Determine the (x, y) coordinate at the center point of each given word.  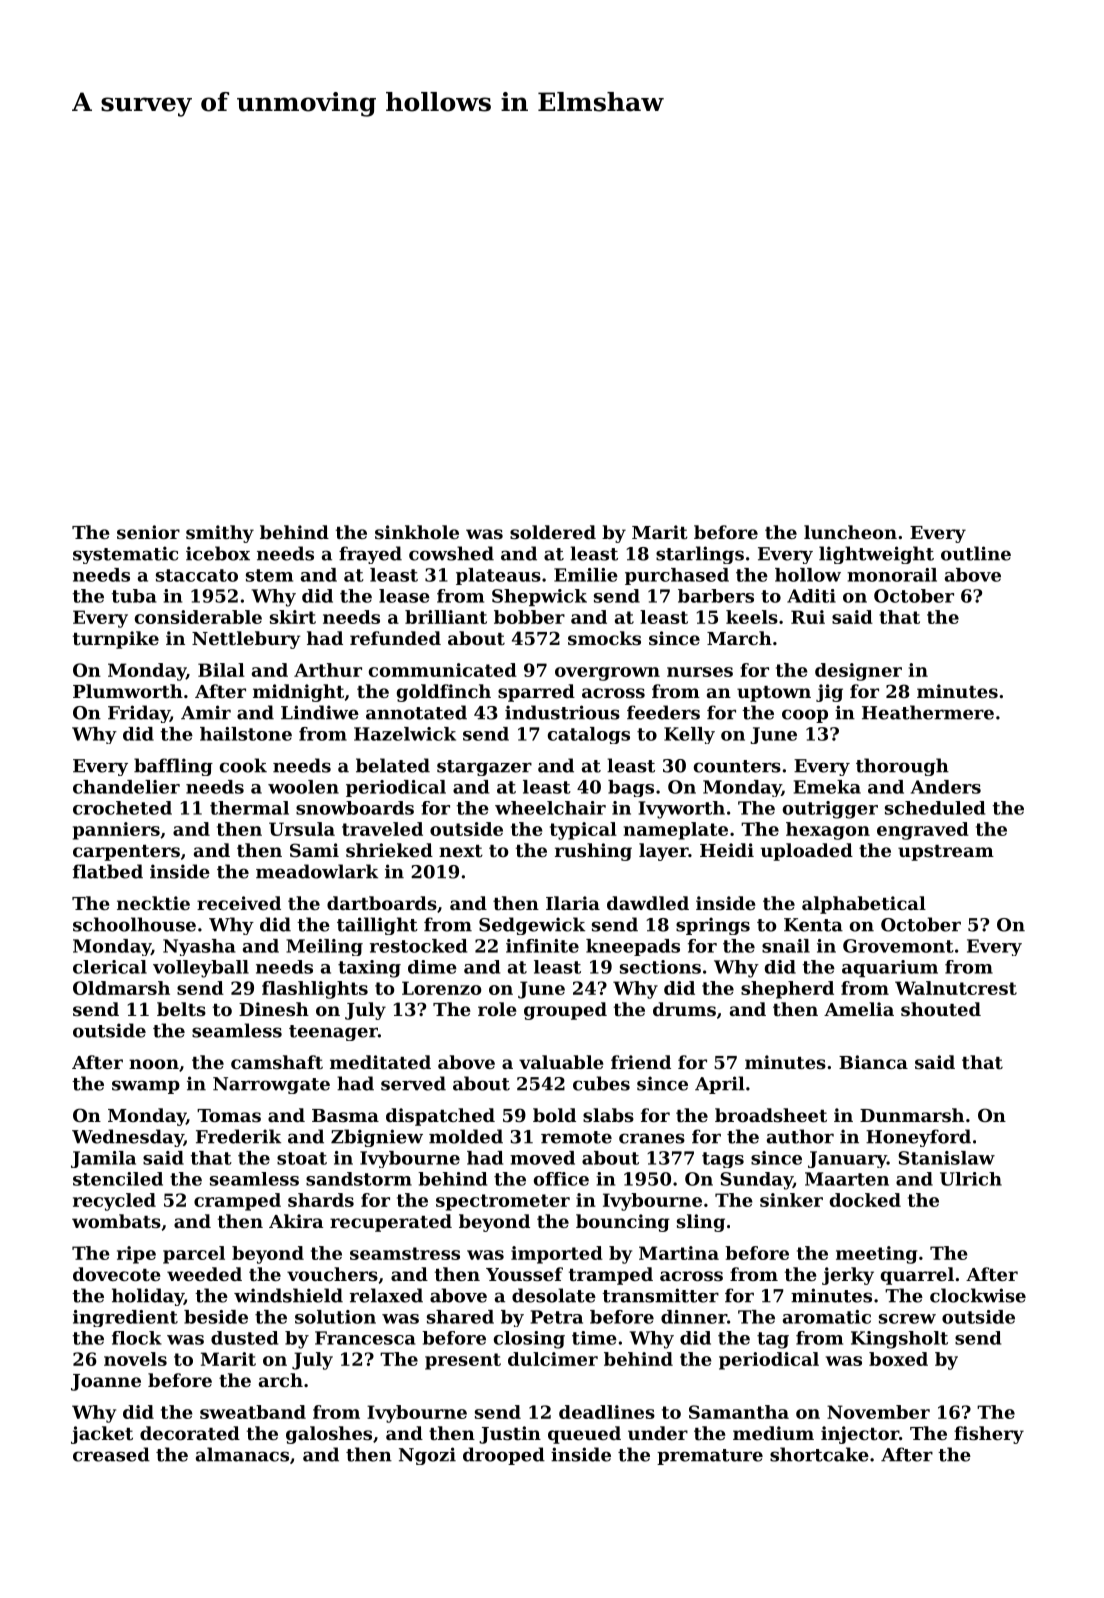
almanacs (242, 1454)
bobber (529, 617)
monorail (892, 575)
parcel (194, 1255)
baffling (173, 767)
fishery (989, 1435)
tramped (611, 1276)
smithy (220, 534)
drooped (504, 1456)
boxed (898, 1359)
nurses (700, 672)
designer (858, 672)
